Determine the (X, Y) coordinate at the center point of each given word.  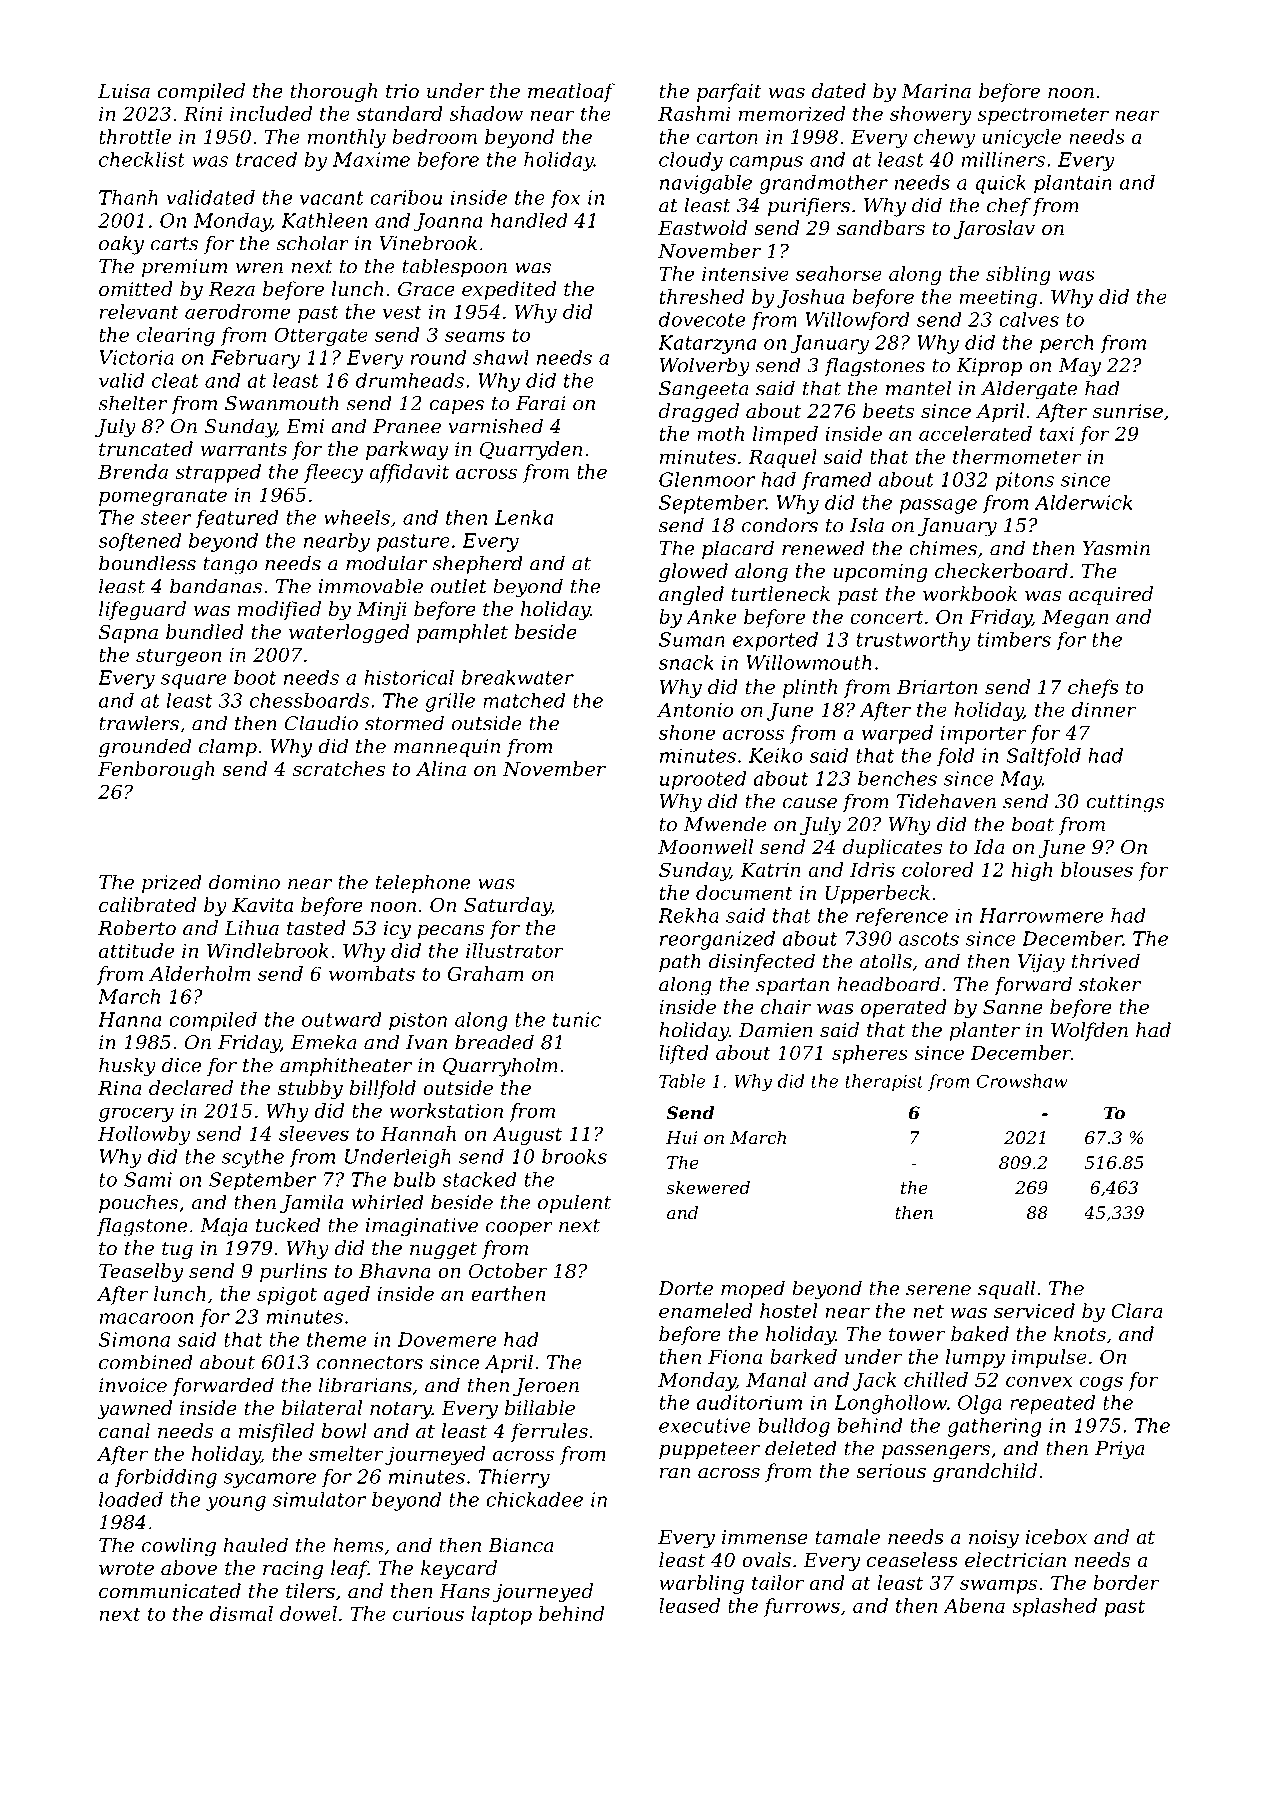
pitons (1025, 481)
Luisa (124, 91)
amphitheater (346, 1066)
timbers (1014, 639)
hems (358, 1545)
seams (475, 336)
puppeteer (709, 1451)
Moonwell (705, 846)
